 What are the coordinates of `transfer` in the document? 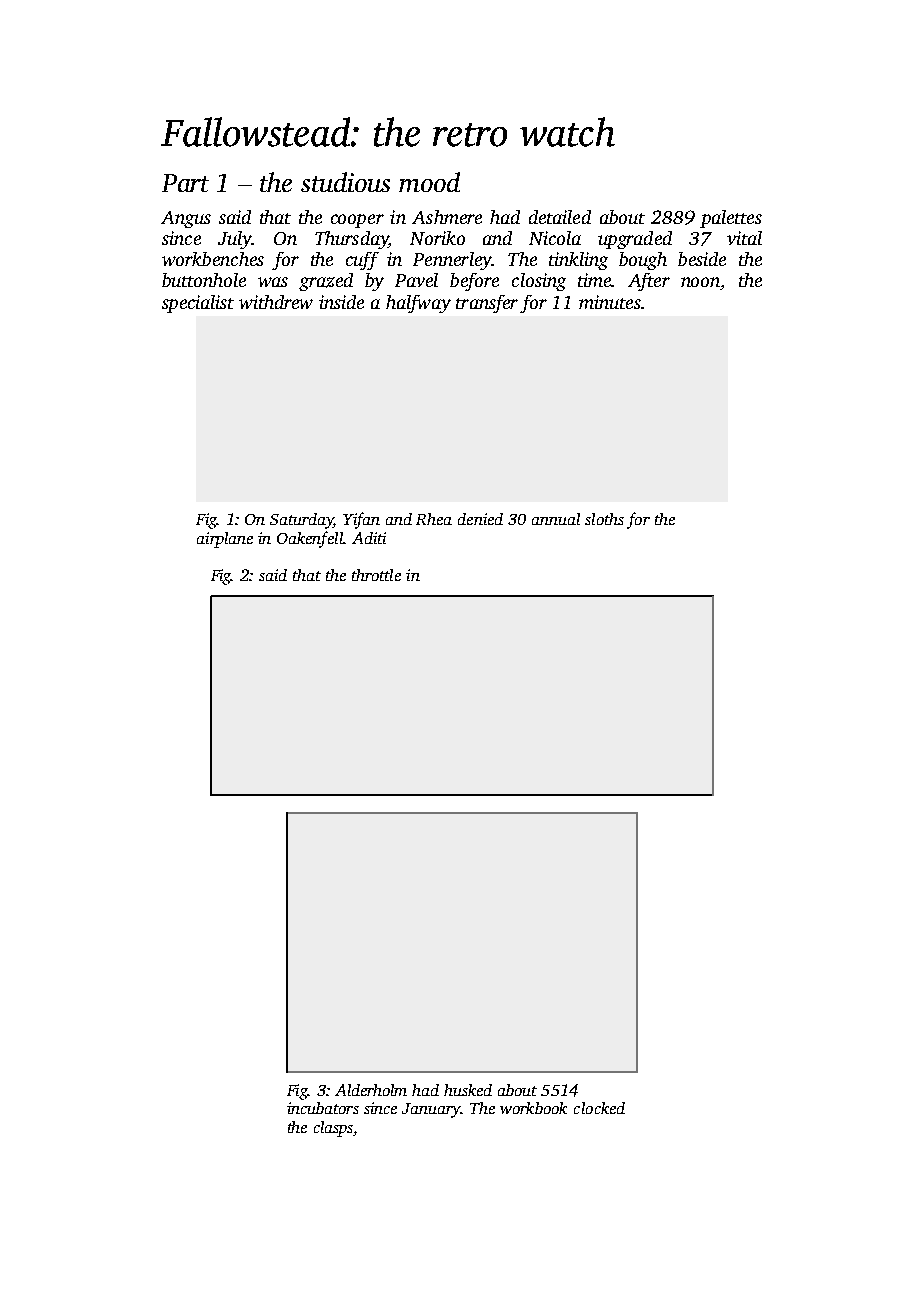 It's located at (487, 304).
